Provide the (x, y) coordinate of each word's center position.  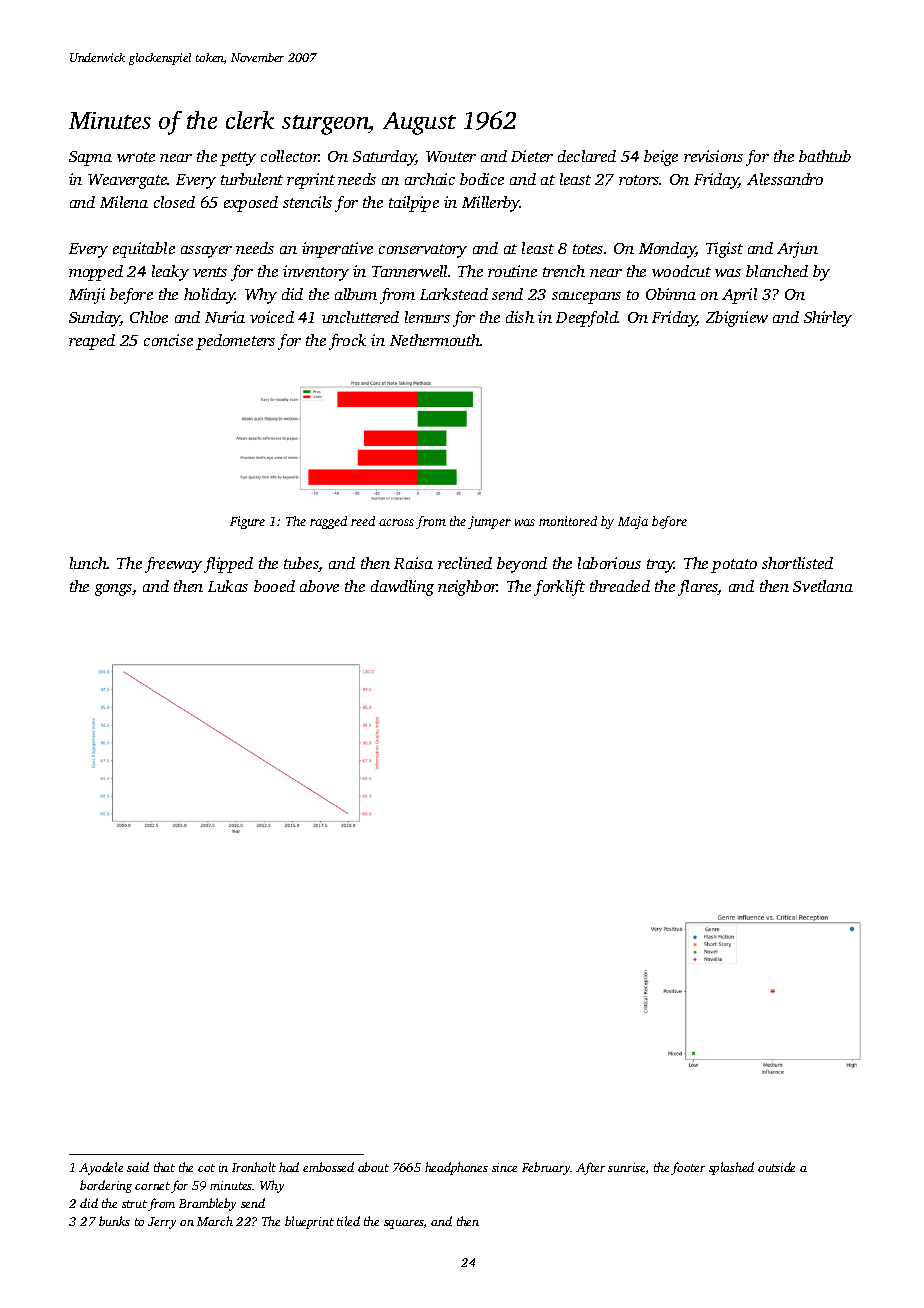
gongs (113, 590)
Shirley (828, 319)
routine (512, 271)
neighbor (468, 588)
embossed (328, 1167)
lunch (88, 563)
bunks (114, 1221)
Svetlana (823, 586)
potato (734, 566)
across (396, 522)
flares (698, 588)
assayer (206, 252)
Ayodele (101, 1168)
